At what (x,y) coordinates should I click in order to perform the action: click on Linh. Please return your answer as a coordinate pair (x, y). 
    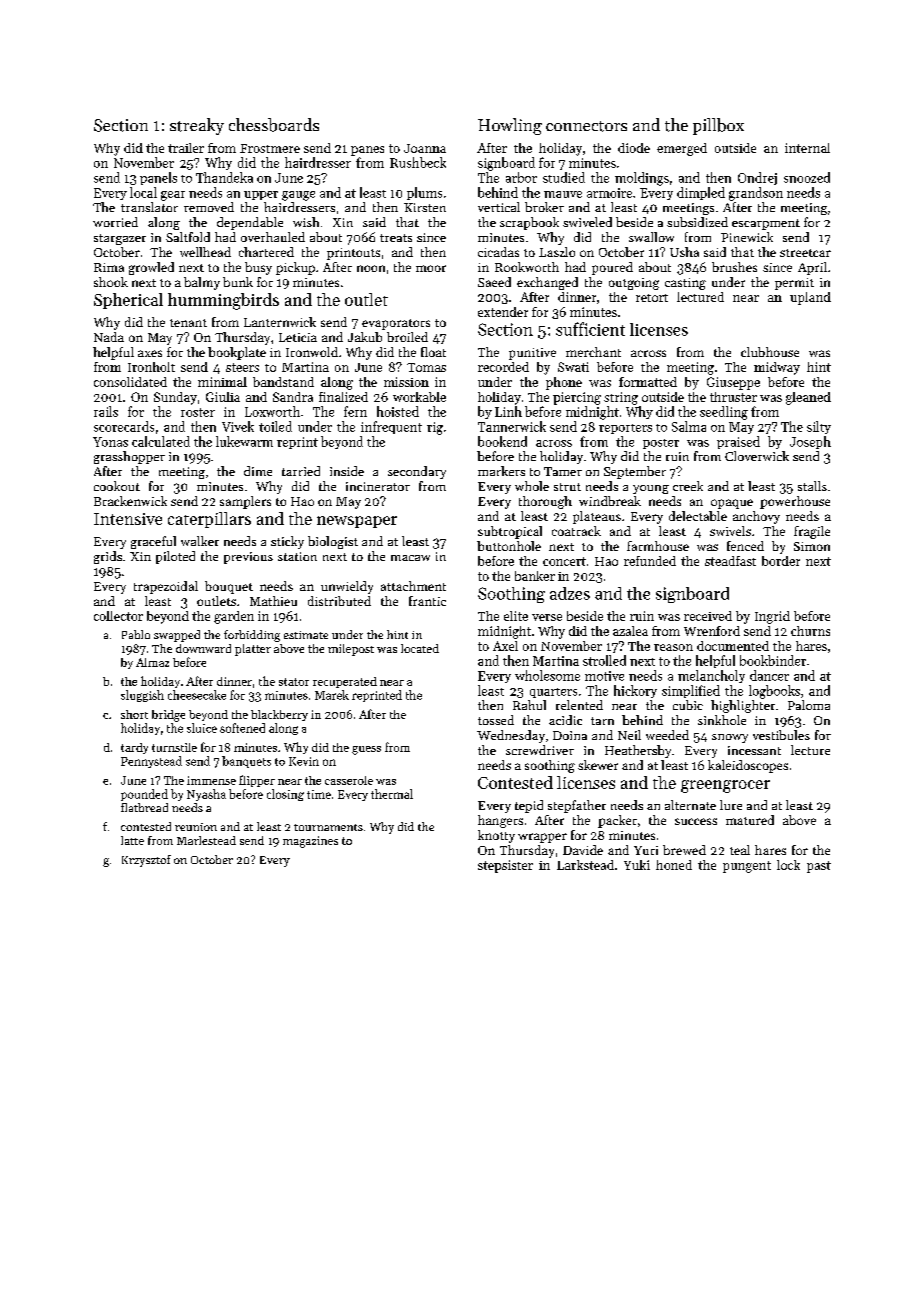
    Looking at the image, I should click on (508, 411).
